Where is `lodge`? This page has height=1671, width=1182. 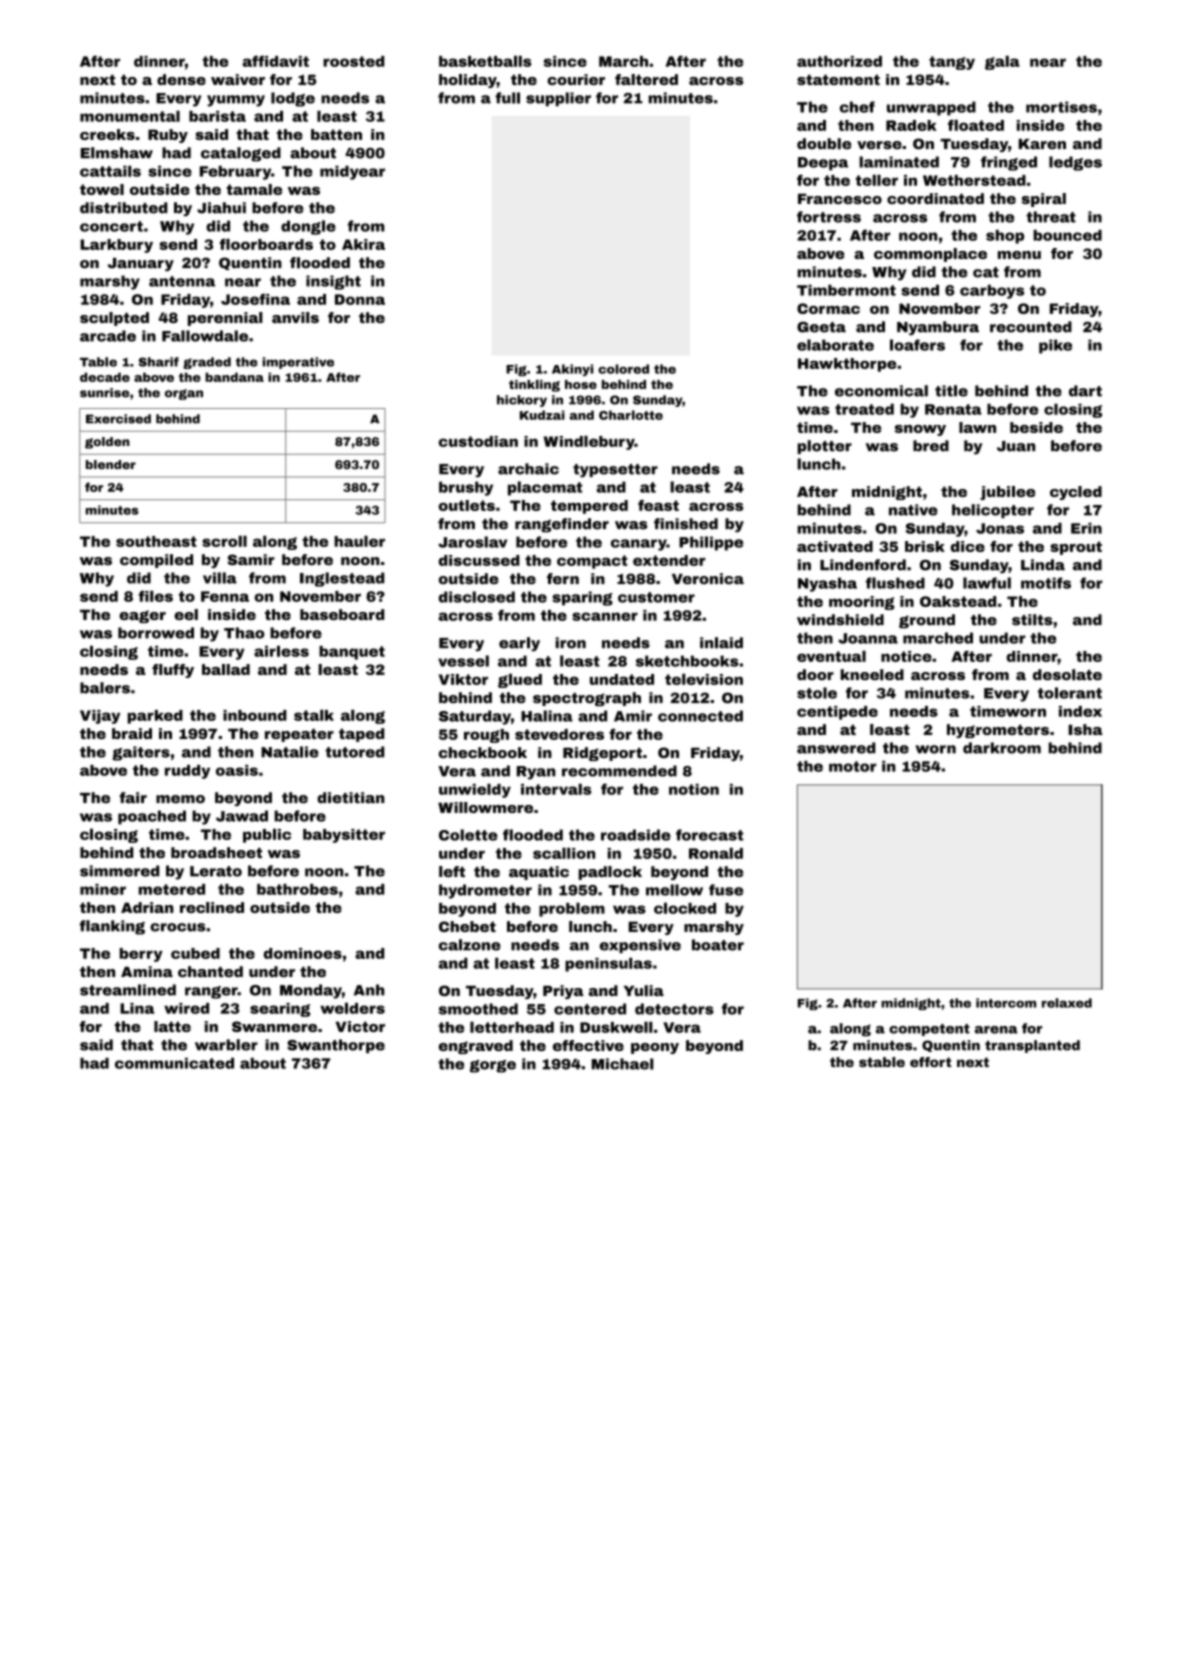 lodge is located at coordinates (293, 99).
